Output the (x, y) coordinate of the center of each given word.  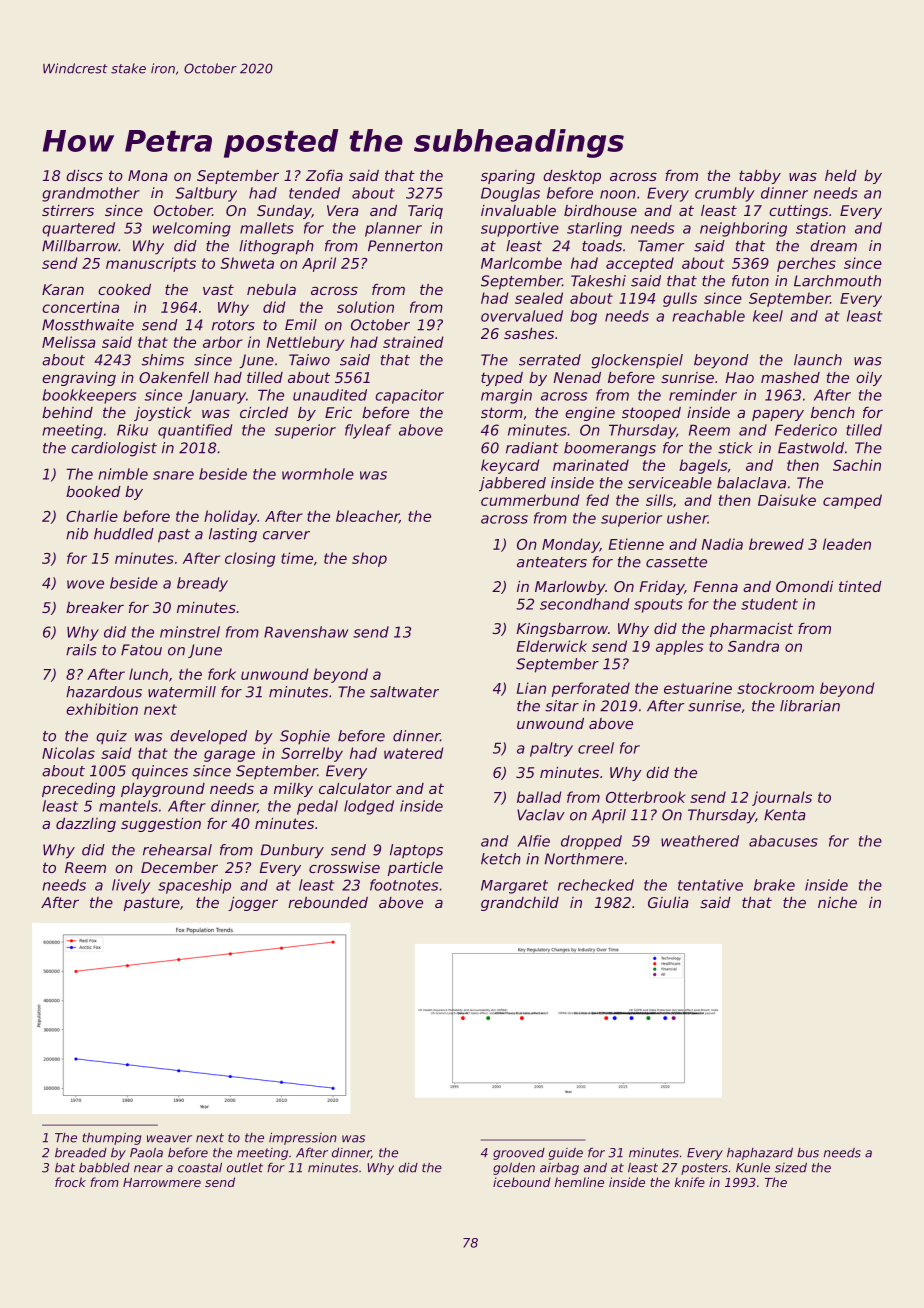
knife (690, 1182)
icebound (522, 1182)
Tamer (661, 246)
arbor (223, 342)
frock (70, 1182)
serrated (550, 360)
